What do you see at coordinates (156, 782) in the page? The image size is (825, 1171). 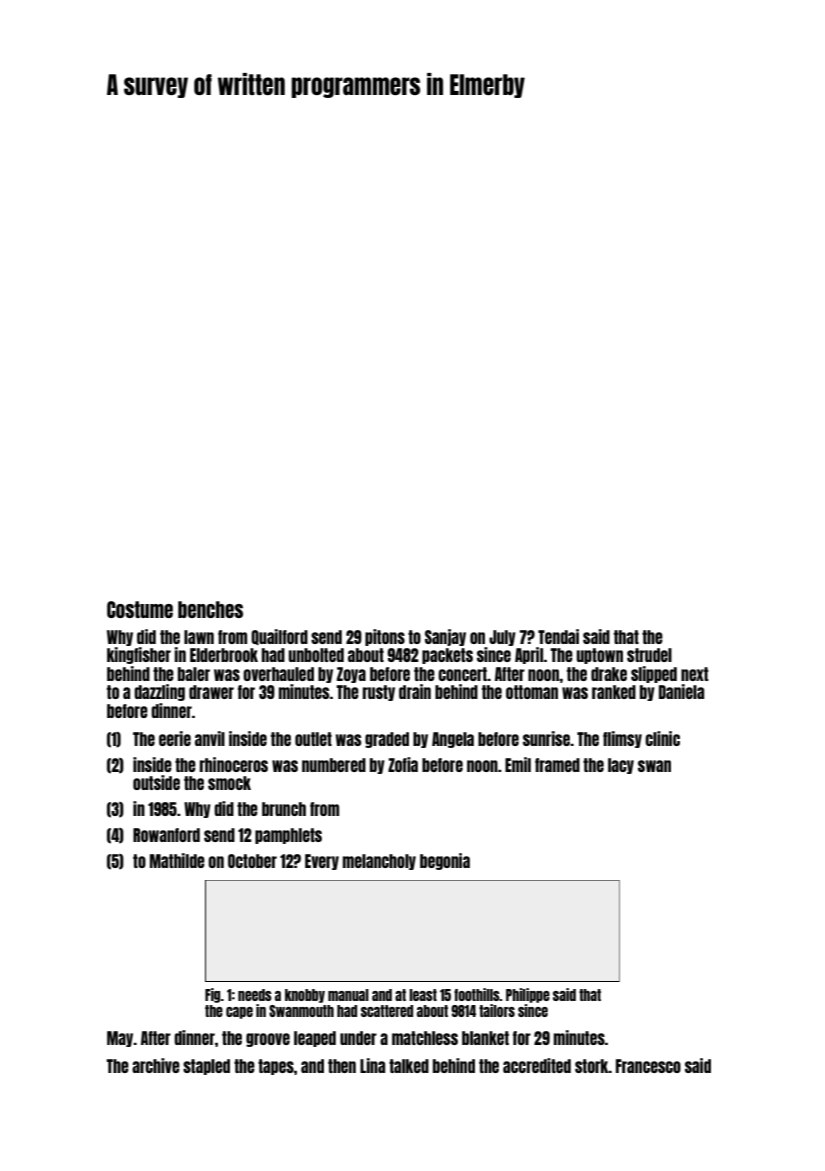 I see `outside` at bounding box center [156, 782].
